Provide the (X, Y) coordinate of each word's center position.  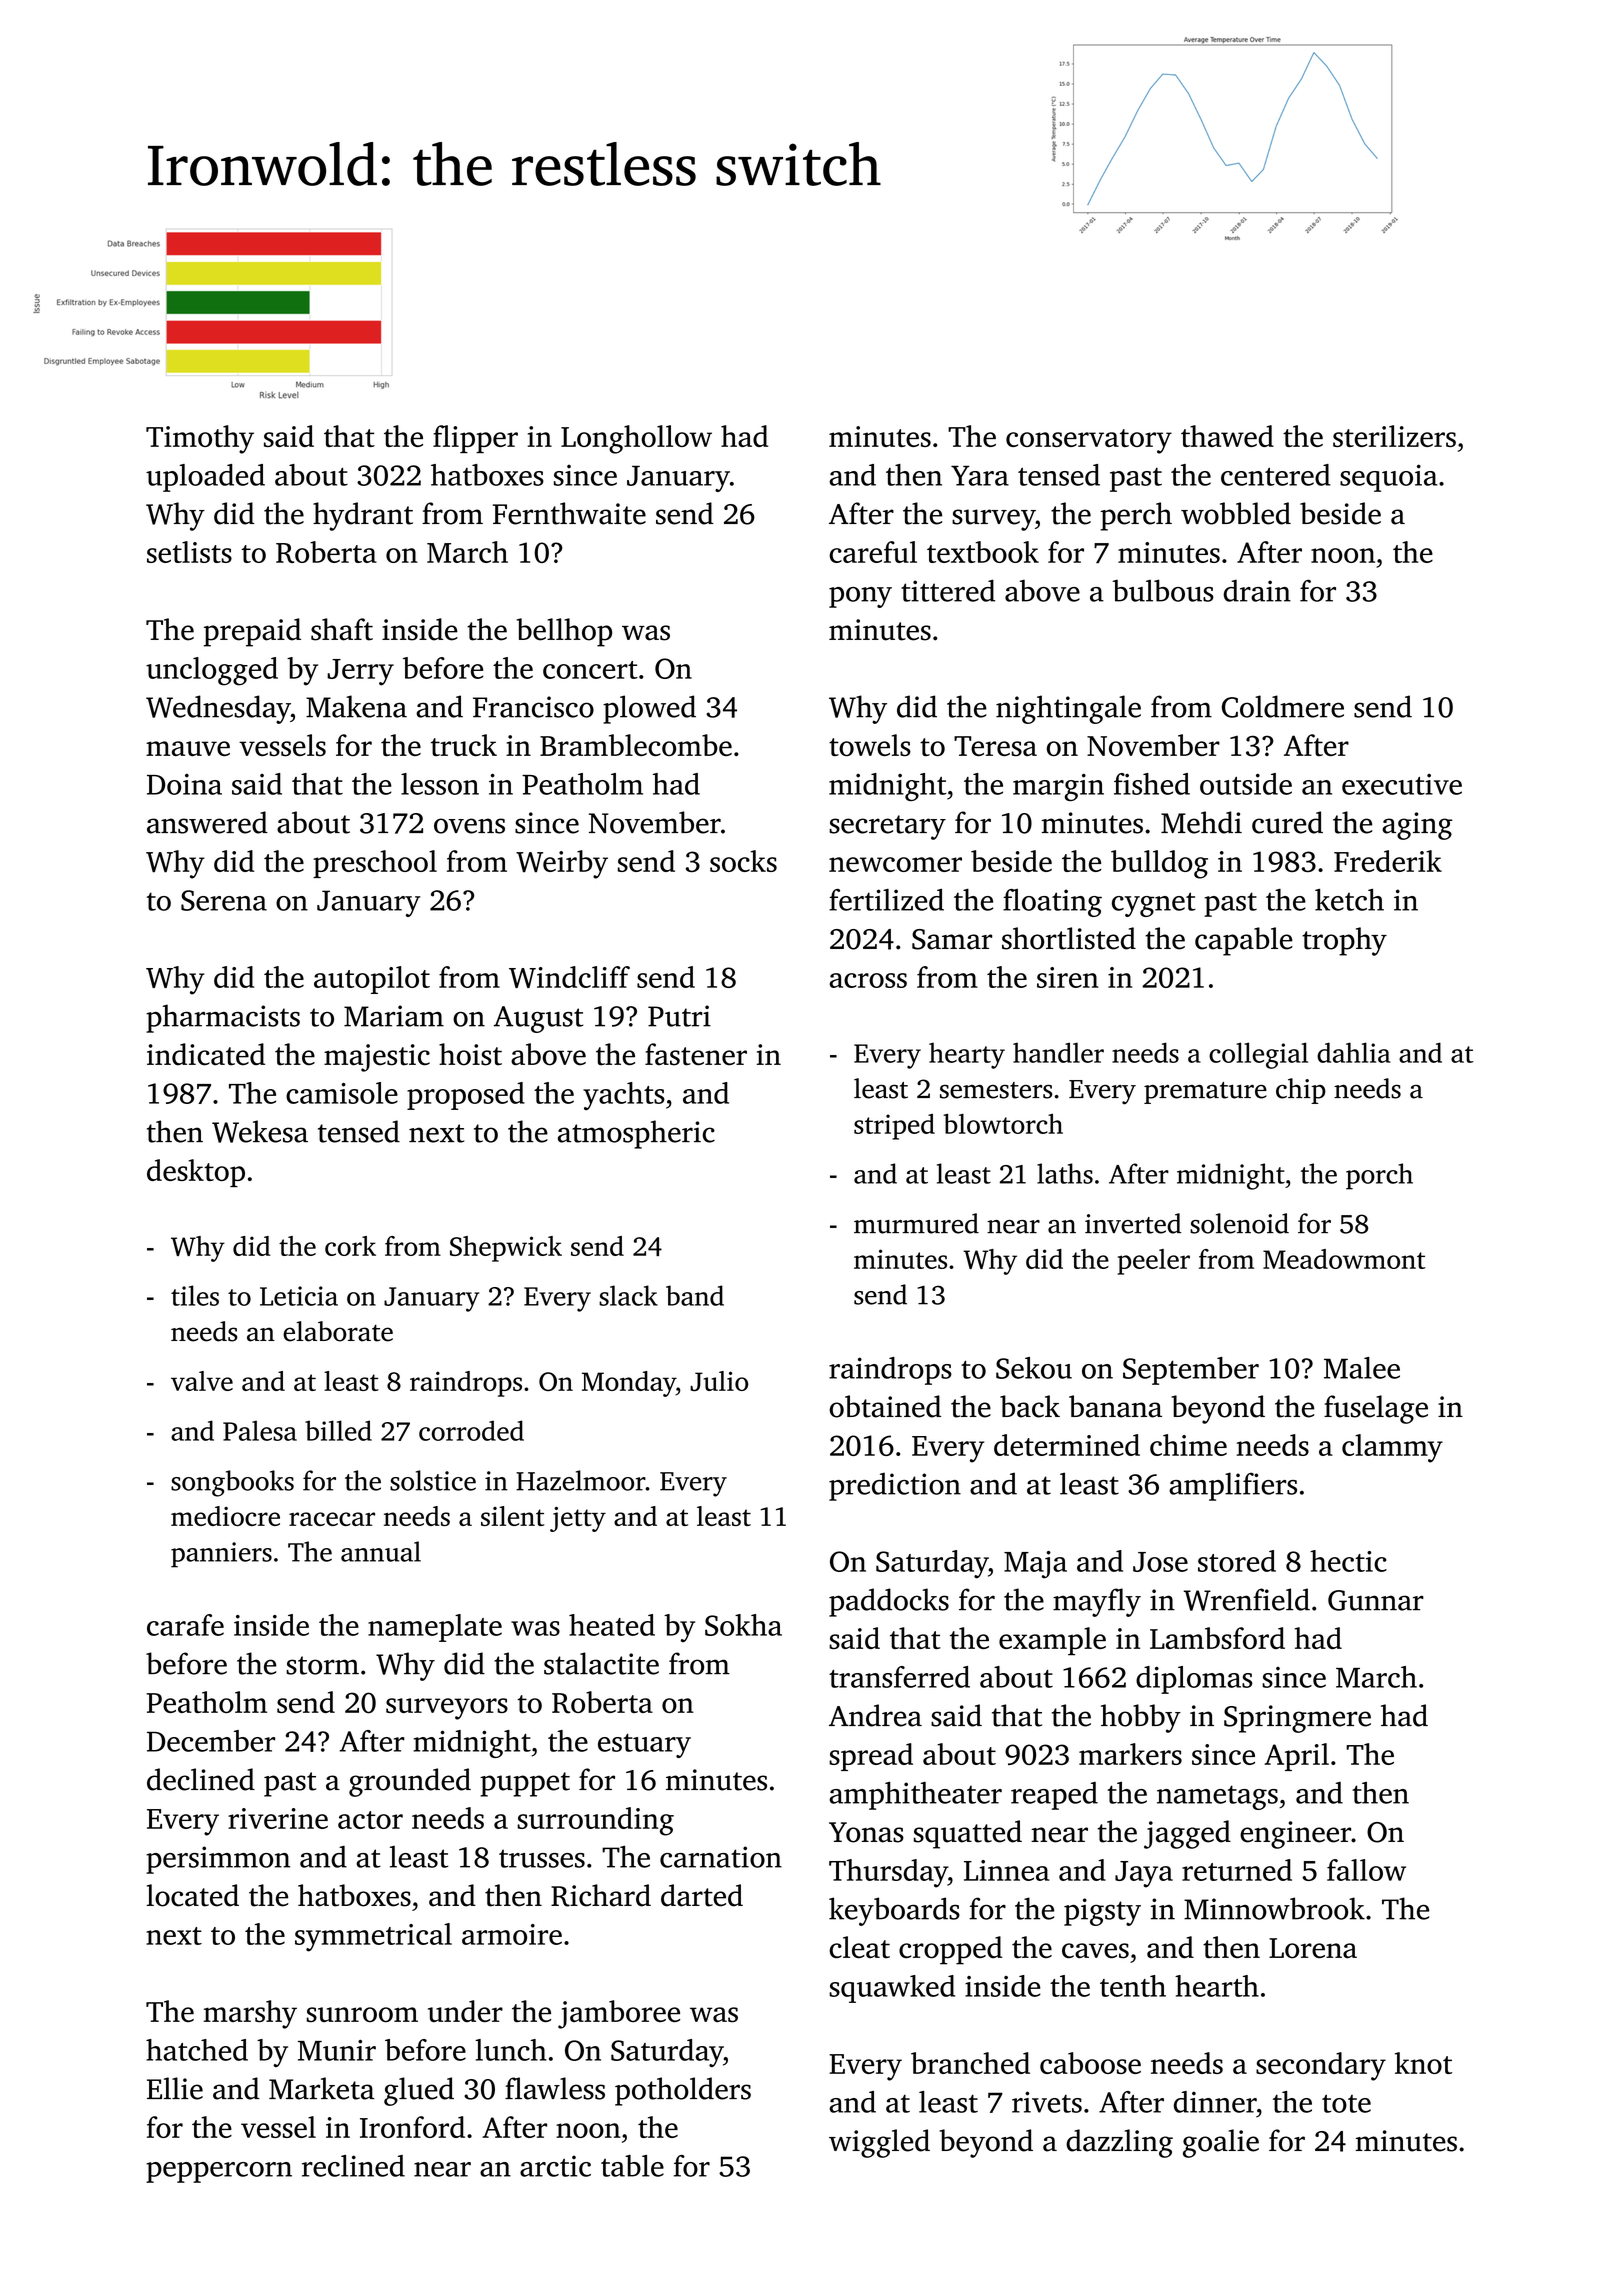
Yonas (866, 1832)
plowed (649, 709)
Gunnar (1376, 1600)
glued (419, 2091)
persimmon (218, 1860)
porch (1379, 1176)
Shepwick (506, 1249)
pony (860, 597)
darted (702, 1895)
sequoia (1389, 478)
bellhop (564, 632)
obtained (885, 1406)
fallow (1366, 1870)
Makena (356, 706)
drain (1257, 590)
